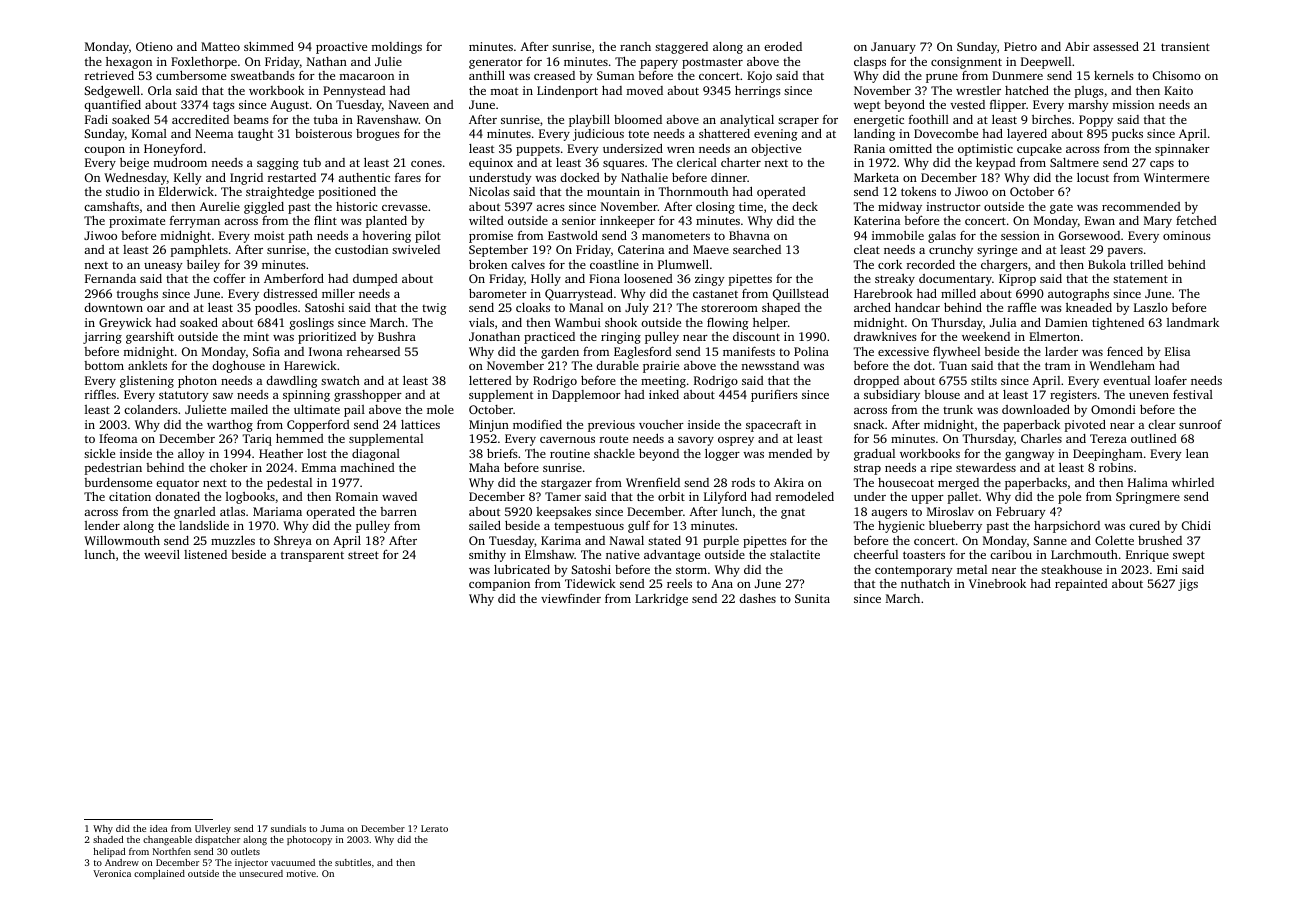  I want to click on weevil, so click(162, 554).
